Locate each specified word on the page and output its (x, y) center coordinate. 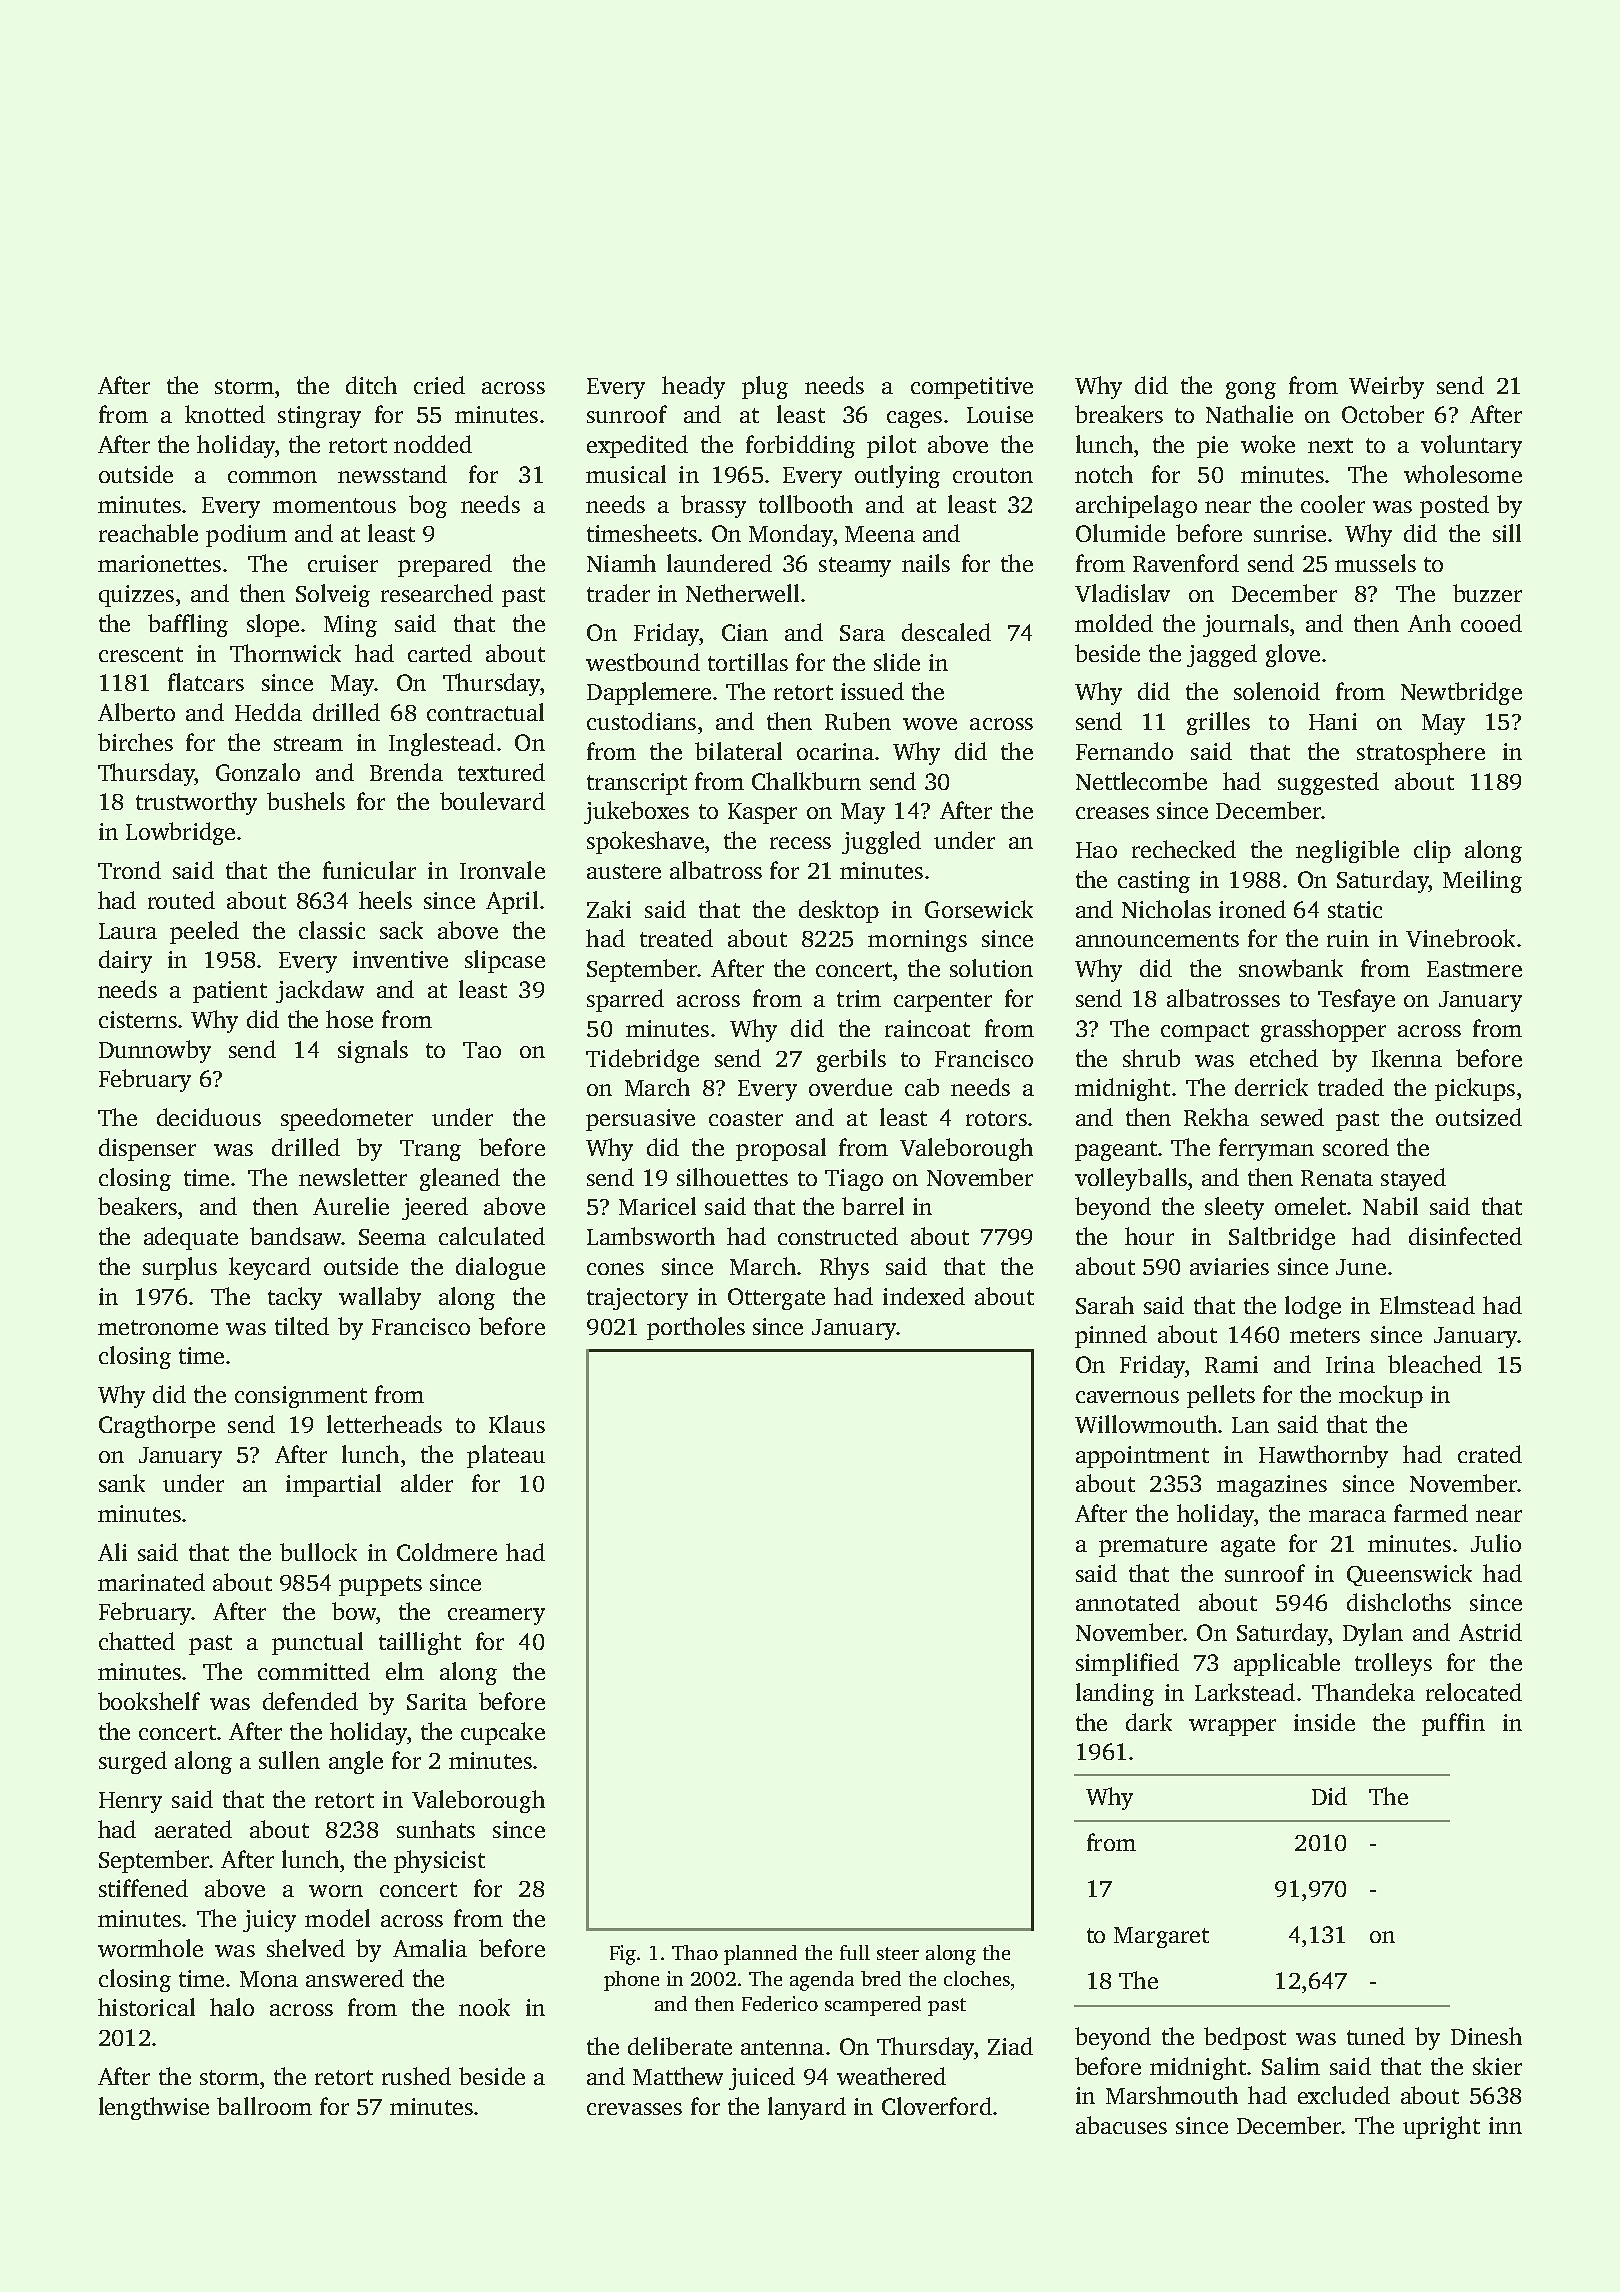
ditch (371, 385)
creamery (496, 1616)
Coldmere (447, 1552)
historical (146, 2007)
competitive (972, 388)
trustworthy (196, 803)
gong (1251, 390)
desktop (839, 911)
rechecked (1184, 849)
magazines (1272, 1486)
